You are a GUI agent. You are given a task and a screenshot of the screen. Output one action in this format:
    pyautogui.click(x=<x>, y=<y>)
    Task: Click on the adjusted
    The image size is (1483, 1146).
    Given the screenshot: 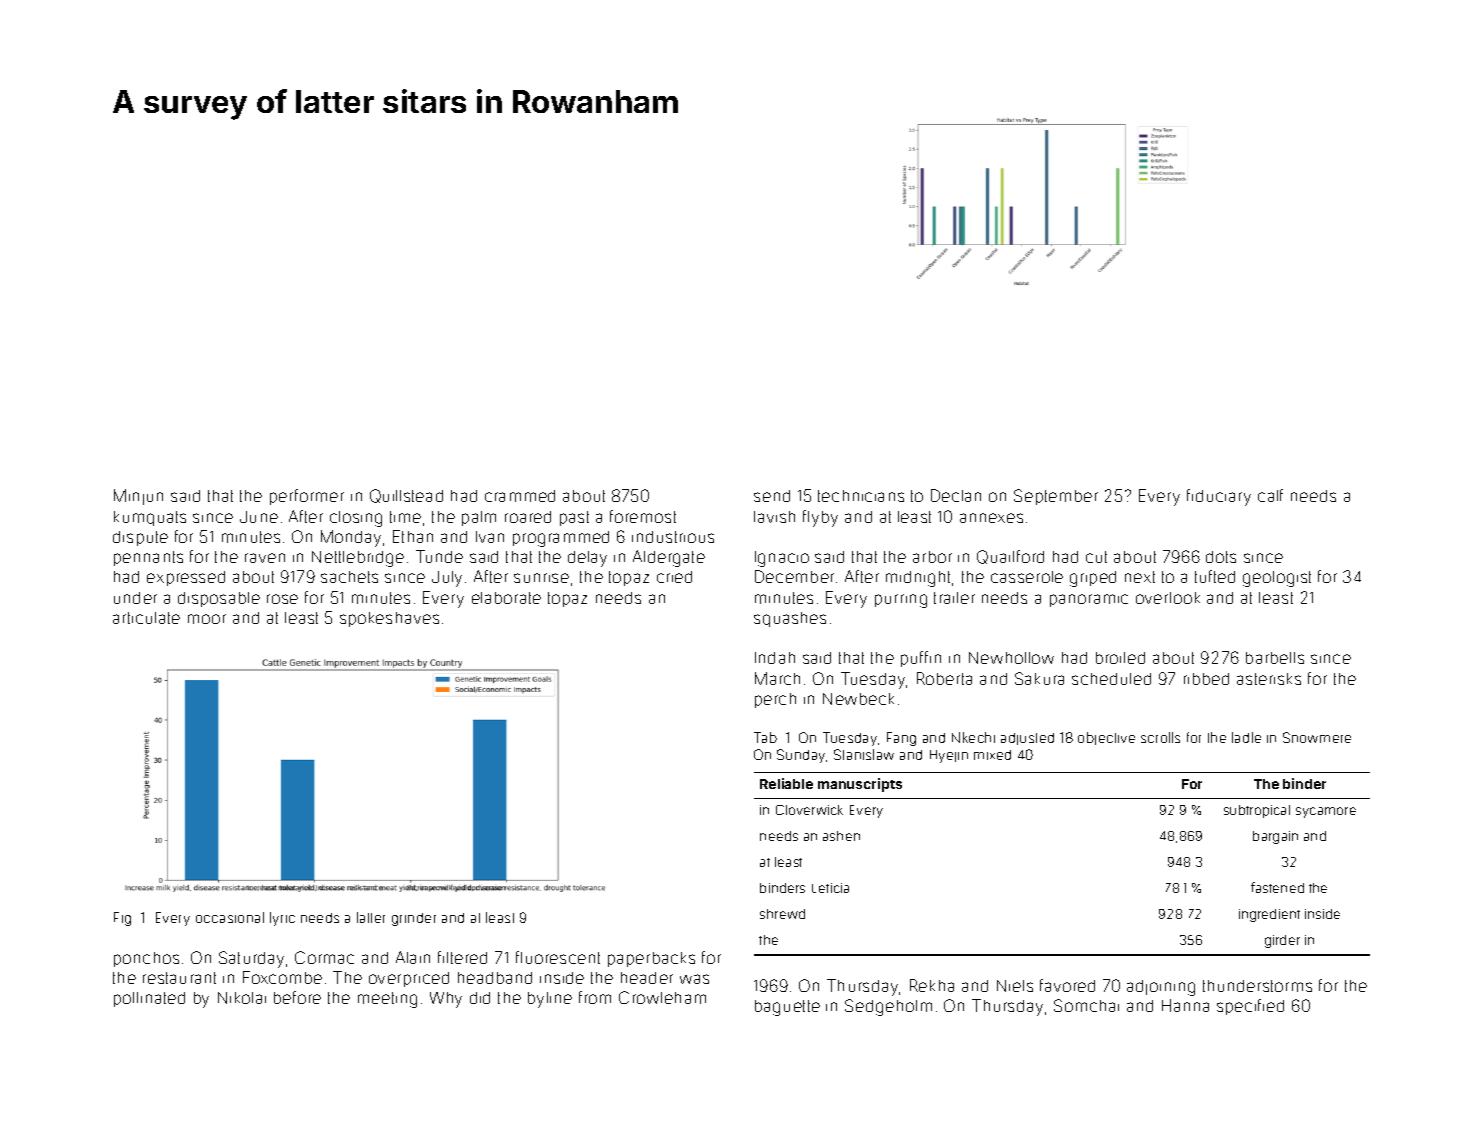 What is the action you would take?
    pyautogui.click(x=1027, y=739)
